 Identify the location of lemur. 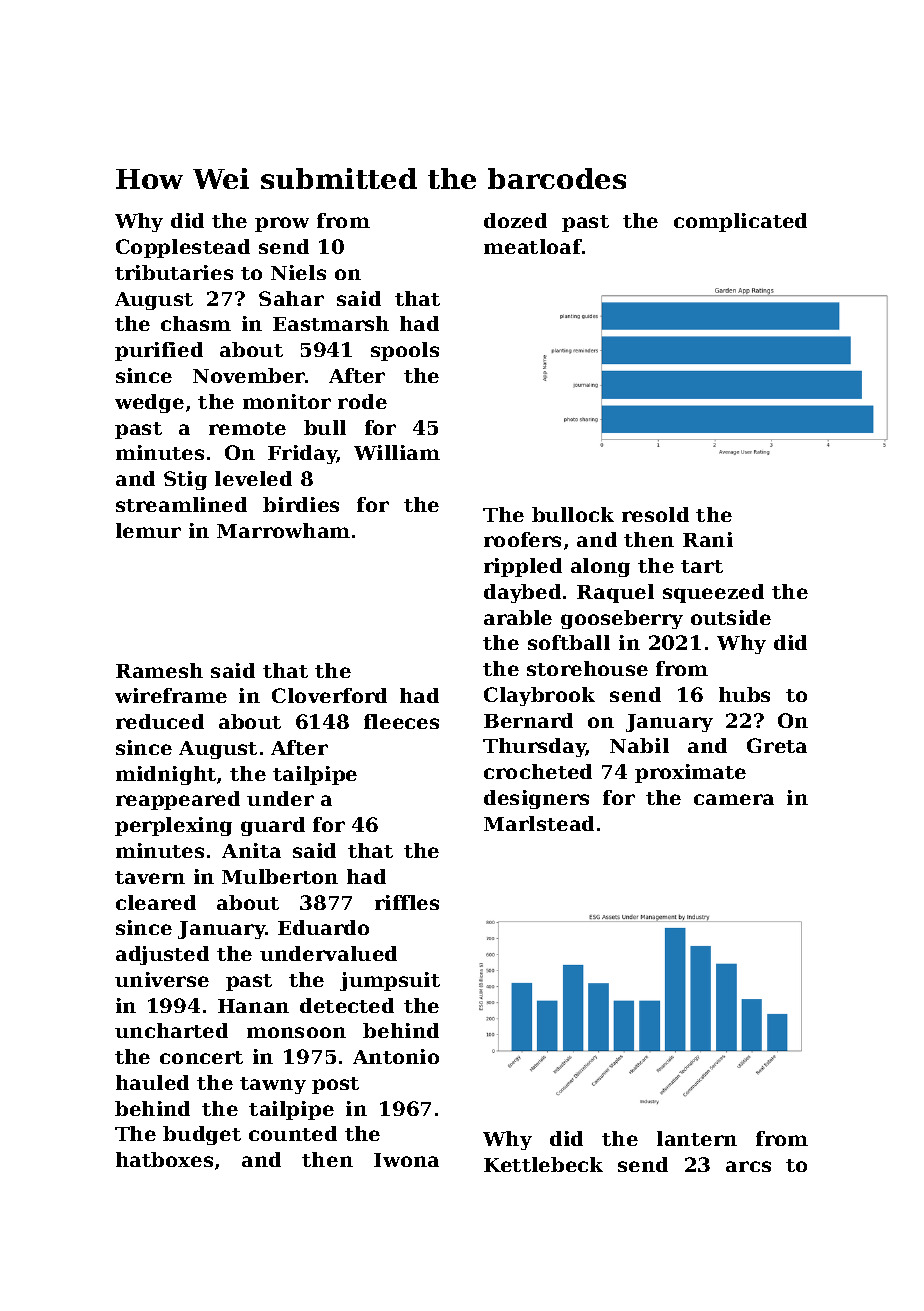
(148, 530).
